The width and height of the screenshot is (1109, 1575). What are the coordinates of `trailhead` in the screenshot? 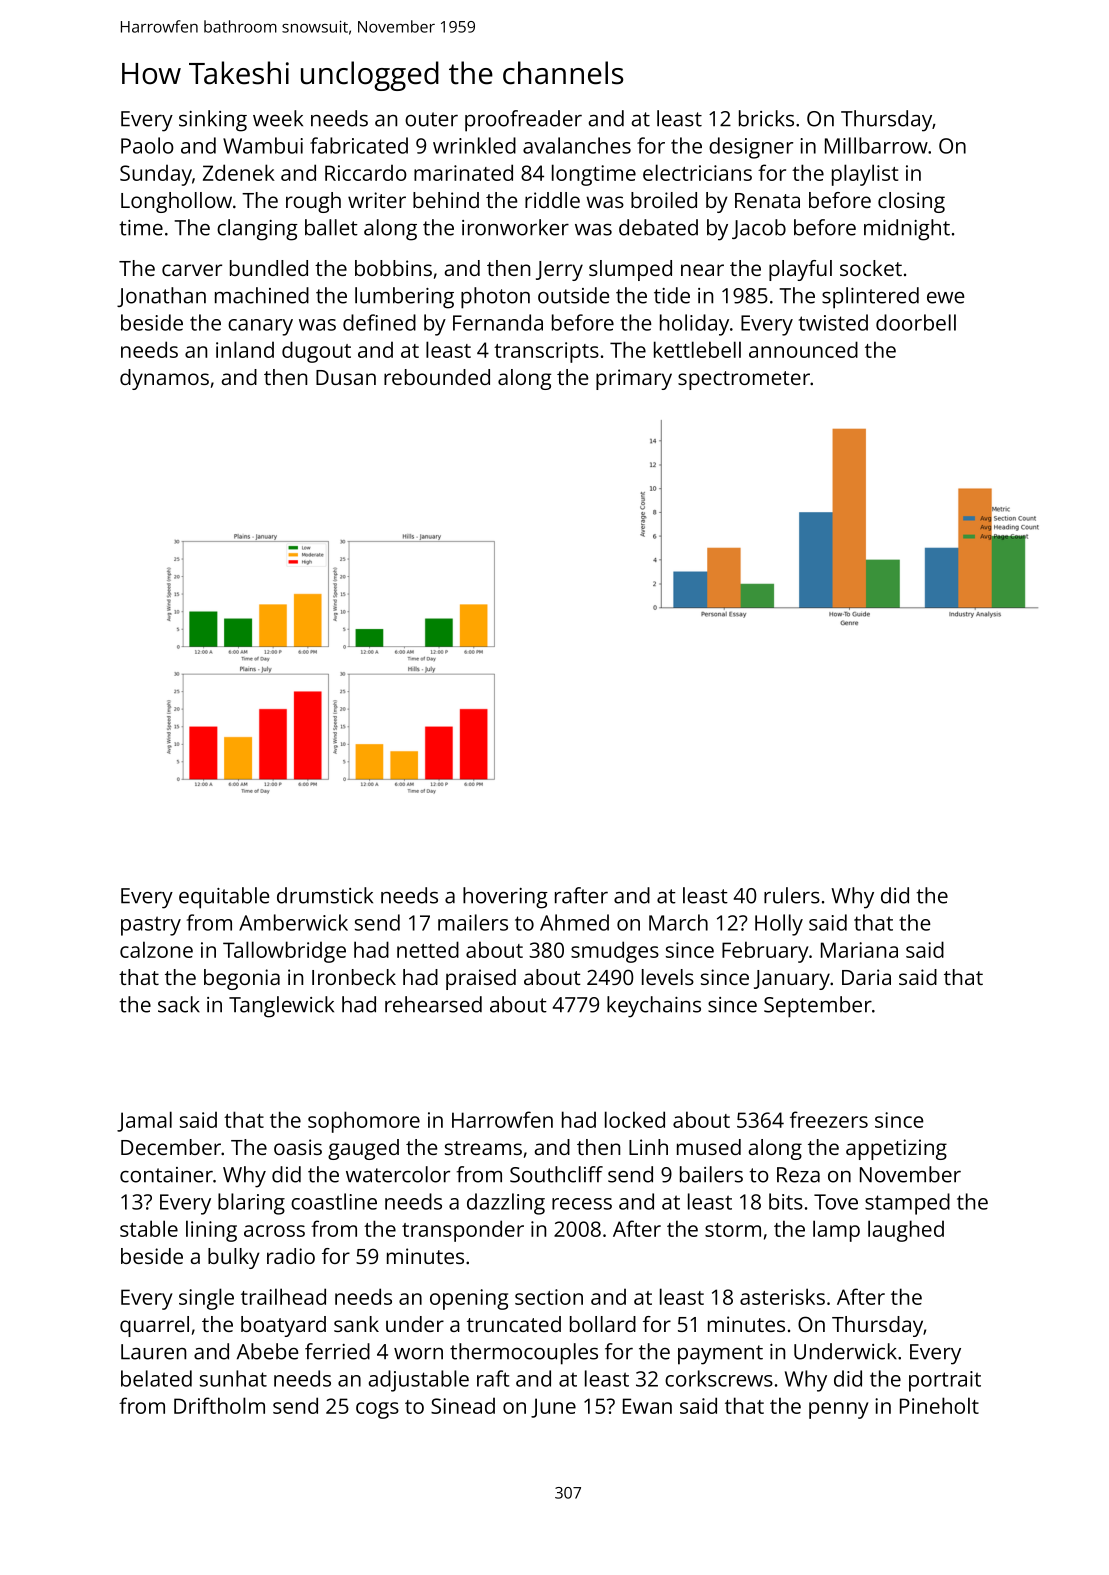 It's located at (283, 1296).
